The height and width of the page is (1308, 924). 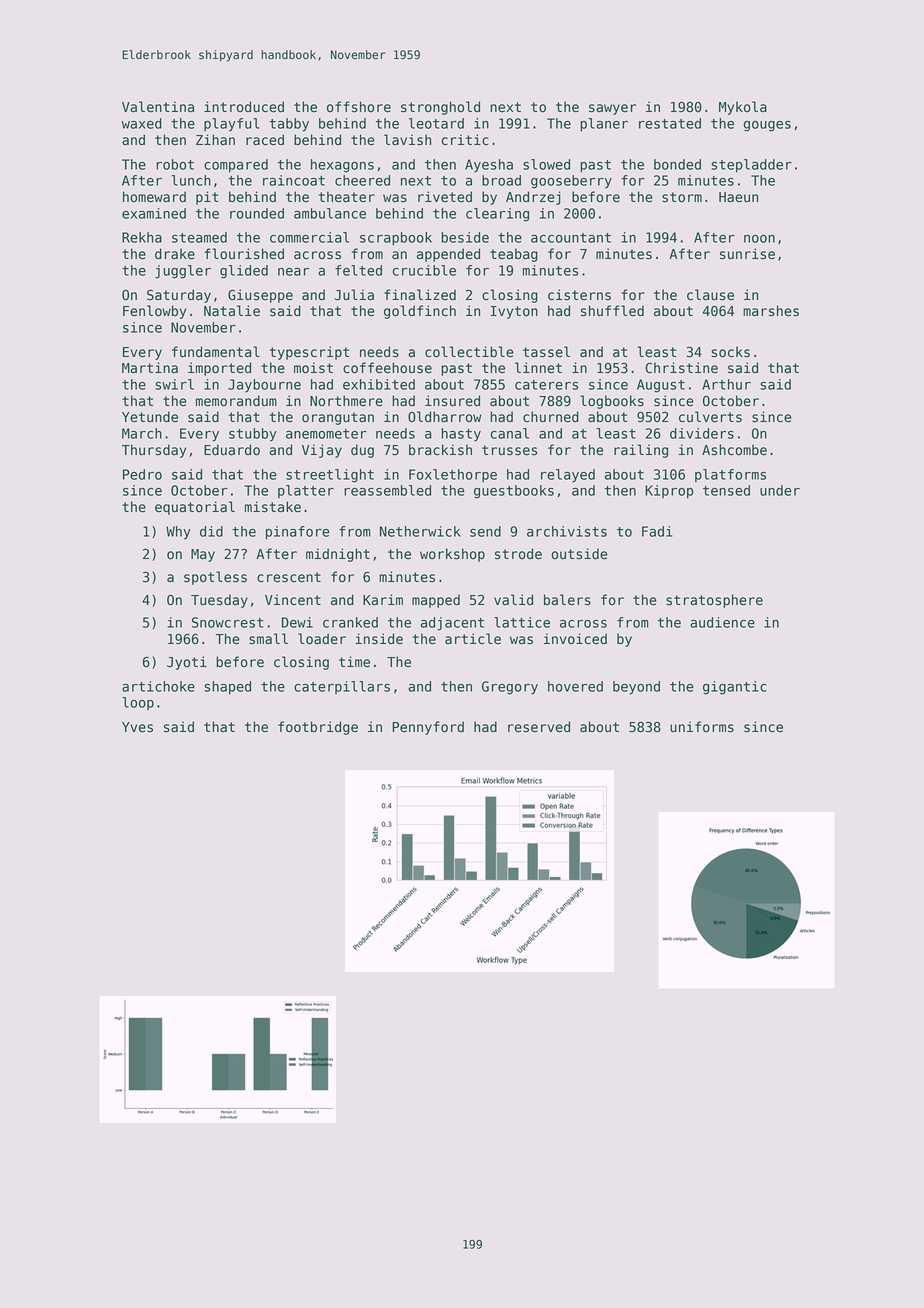 What do you see at coordinates (244, 254) in the page?
I see `flourished` at bounding box center [244, 254].
